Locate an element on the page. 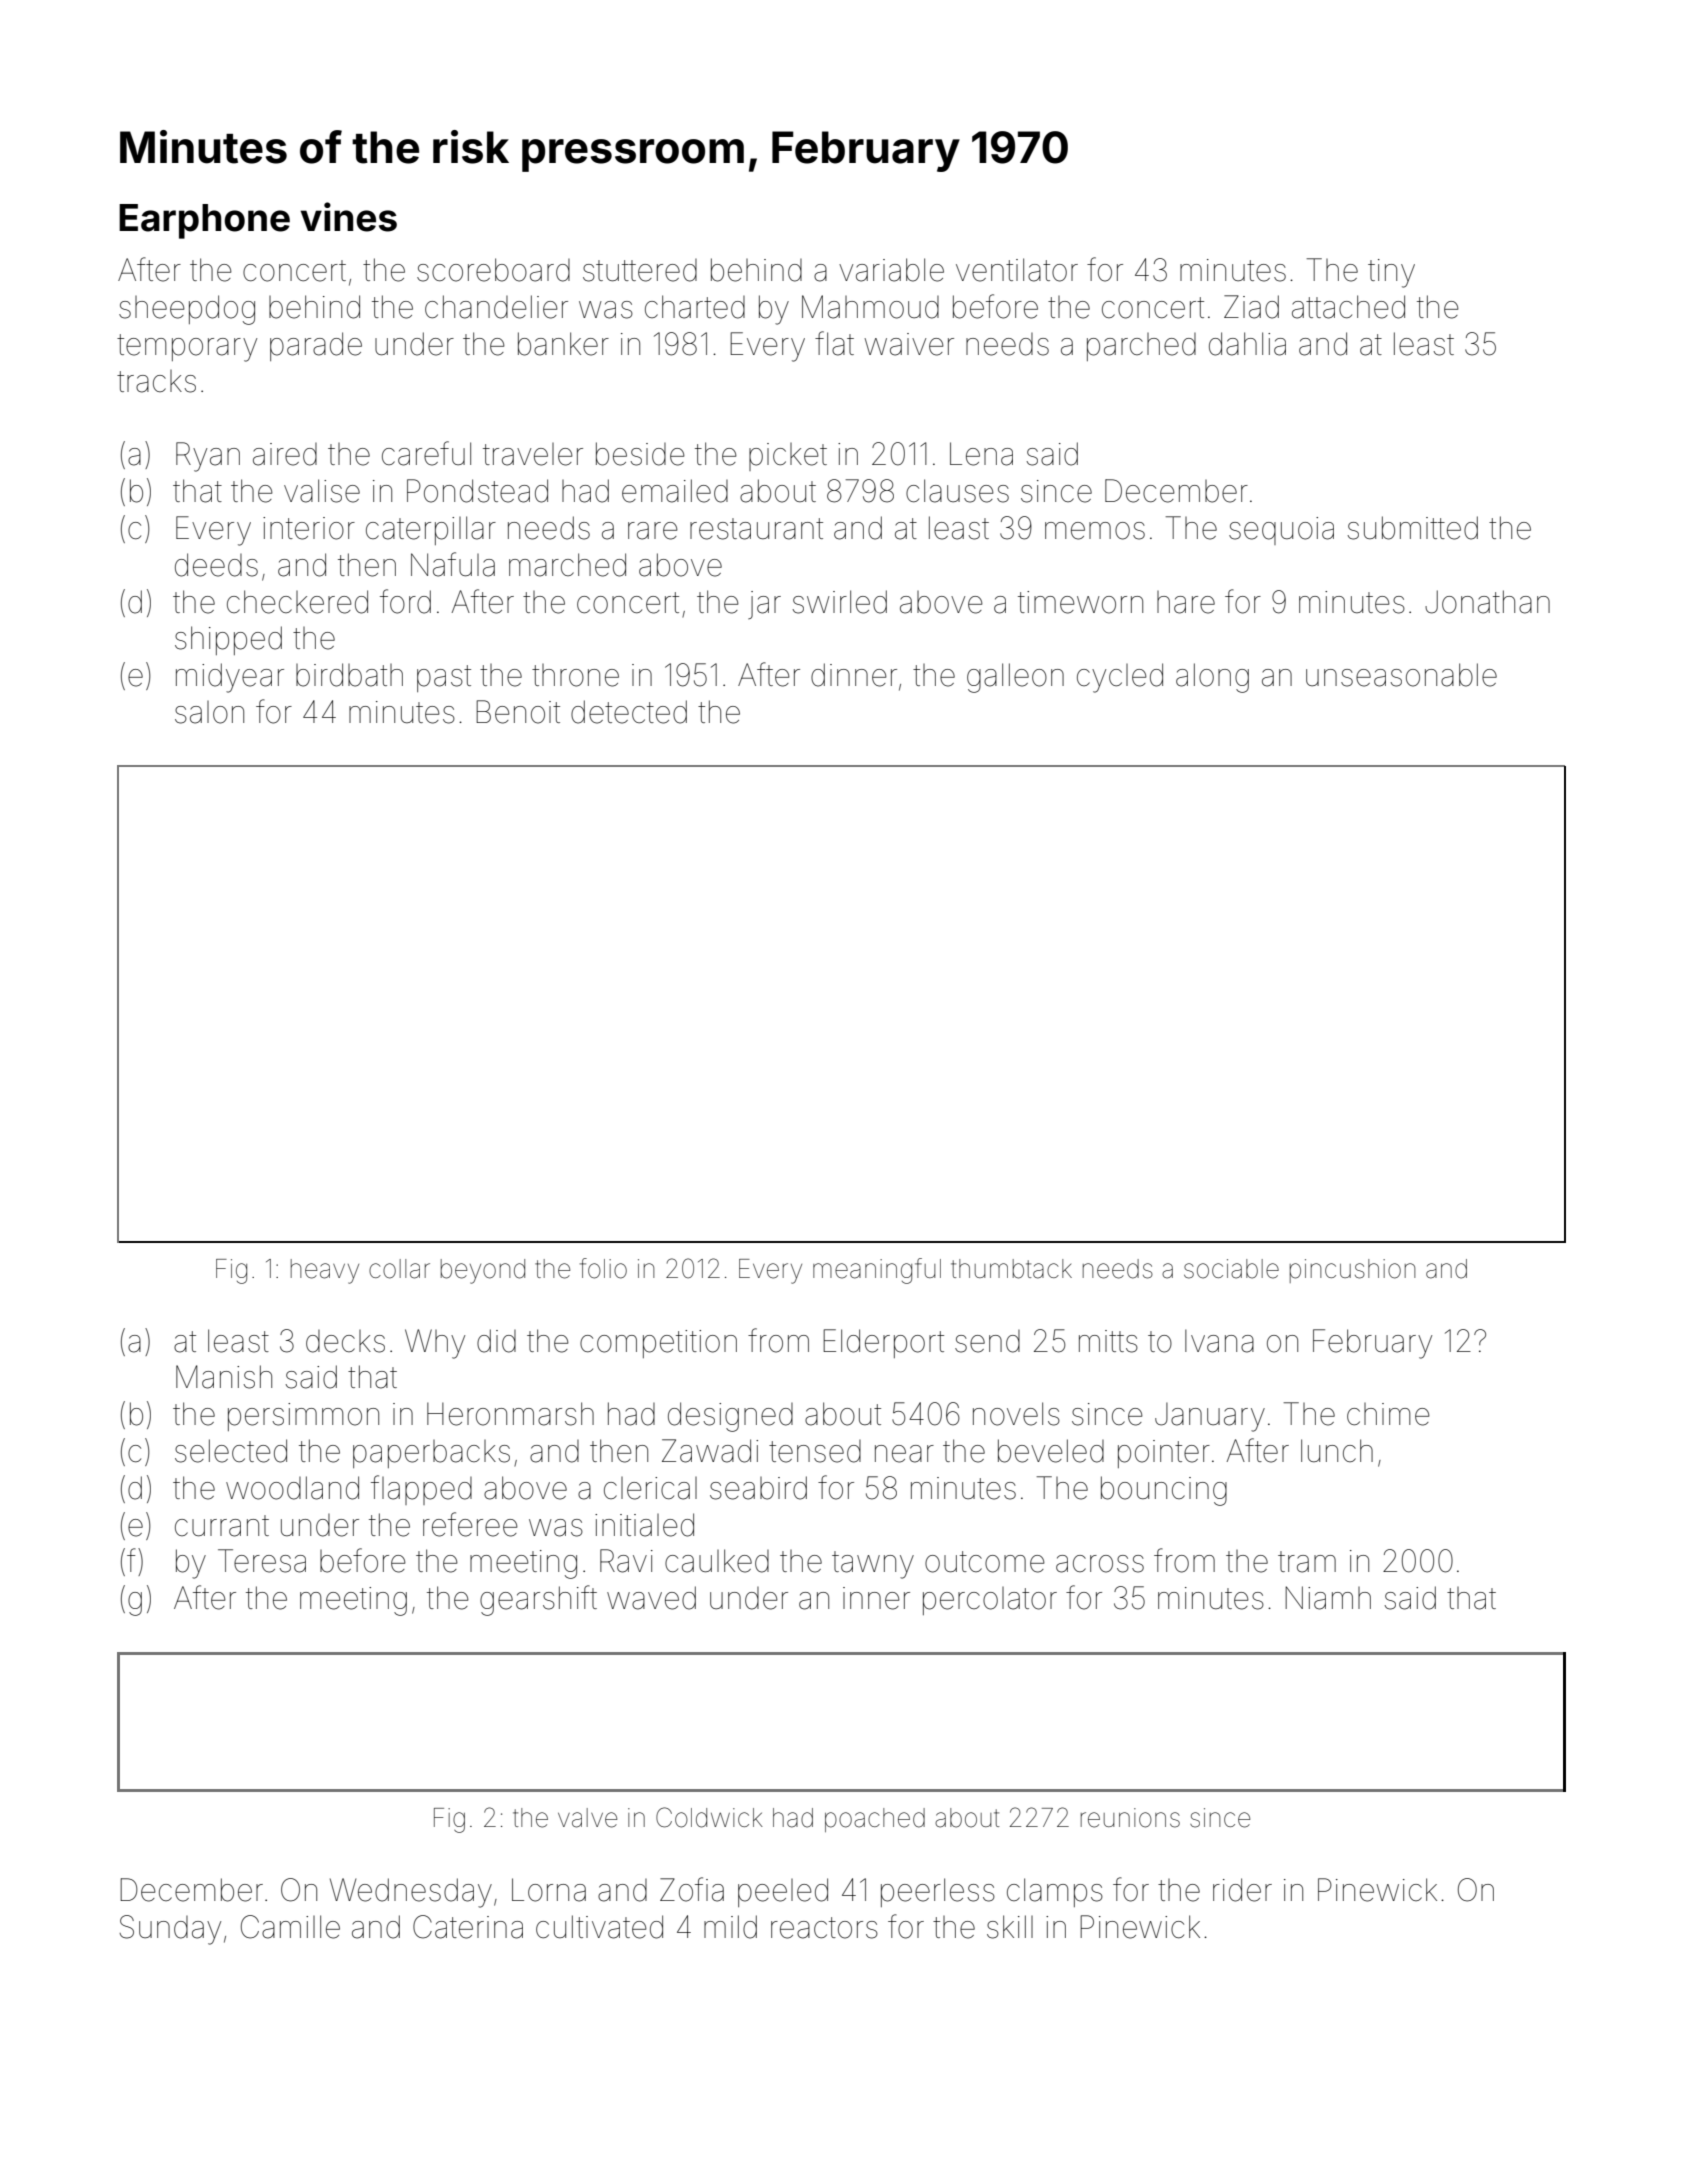 This page has width=1683, height=2178. heavy is located at coordinates (325, 1271).
